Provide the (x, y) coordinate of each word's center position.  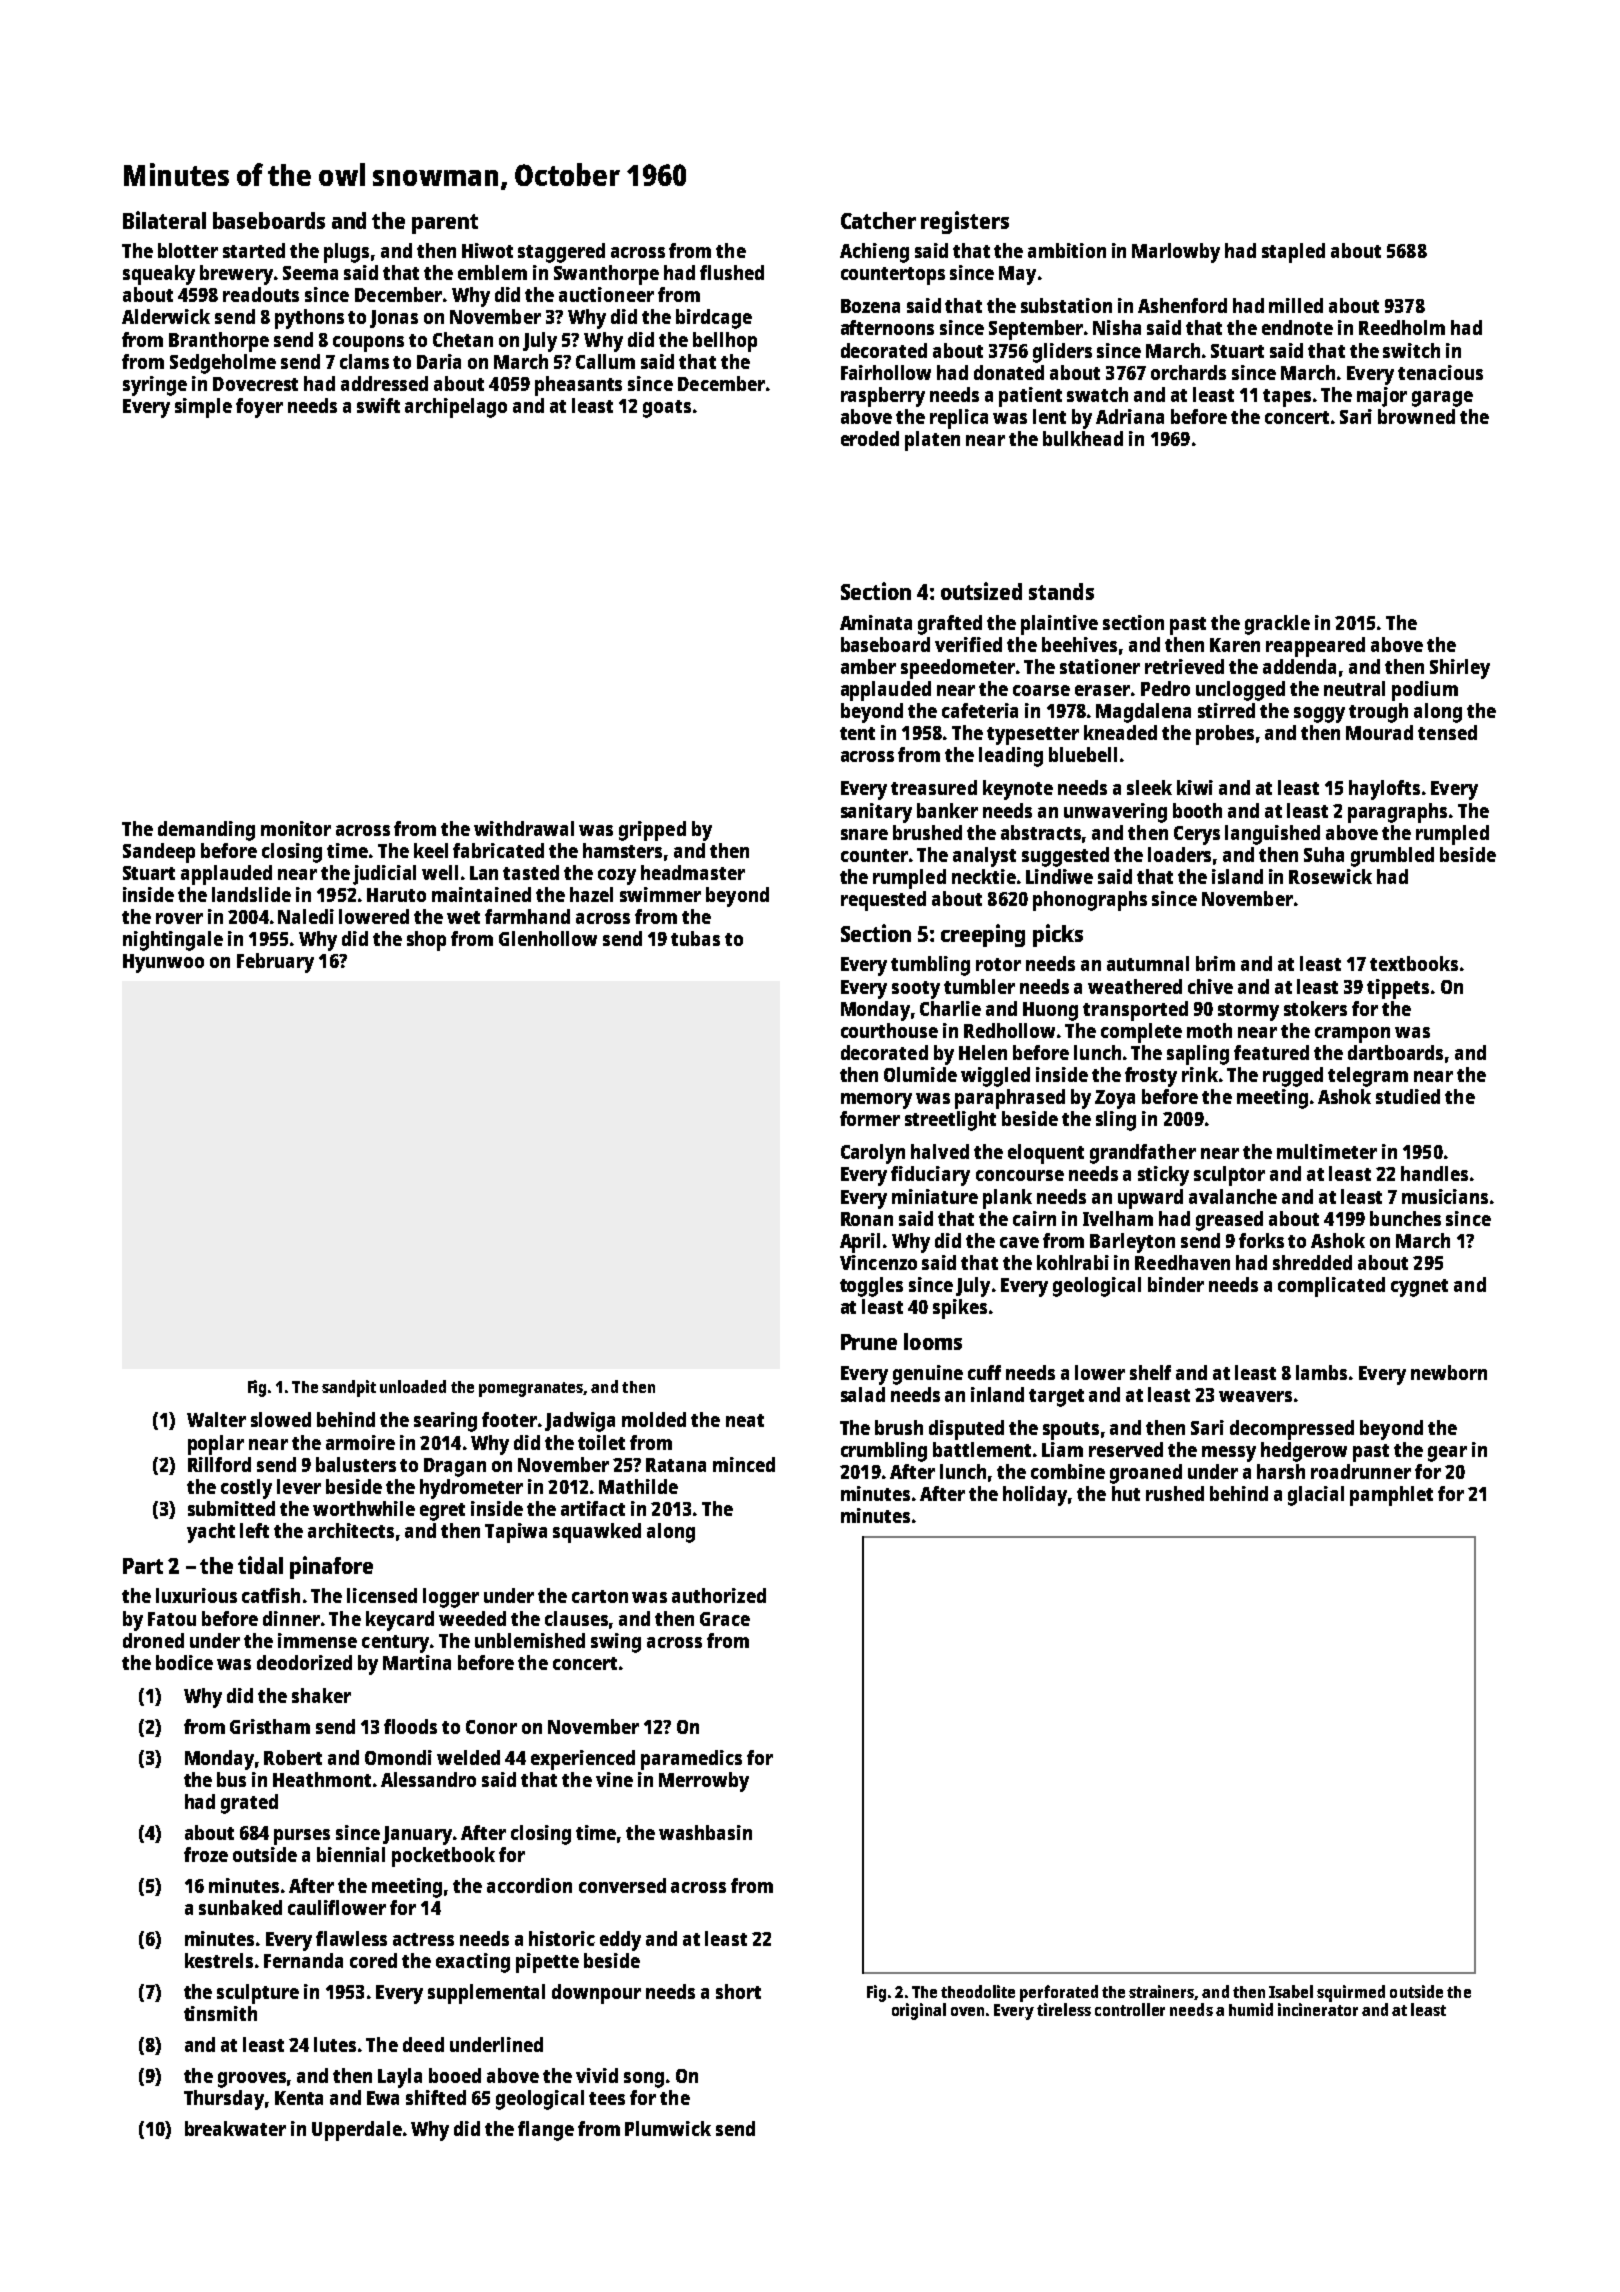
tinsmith (220, 2013)
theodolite (978, 1991)
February (275, 963)
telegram (1368, 1077)
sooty (916, 990)
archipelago (456, 408)
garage (1442, 399)
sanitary (876, 813)
